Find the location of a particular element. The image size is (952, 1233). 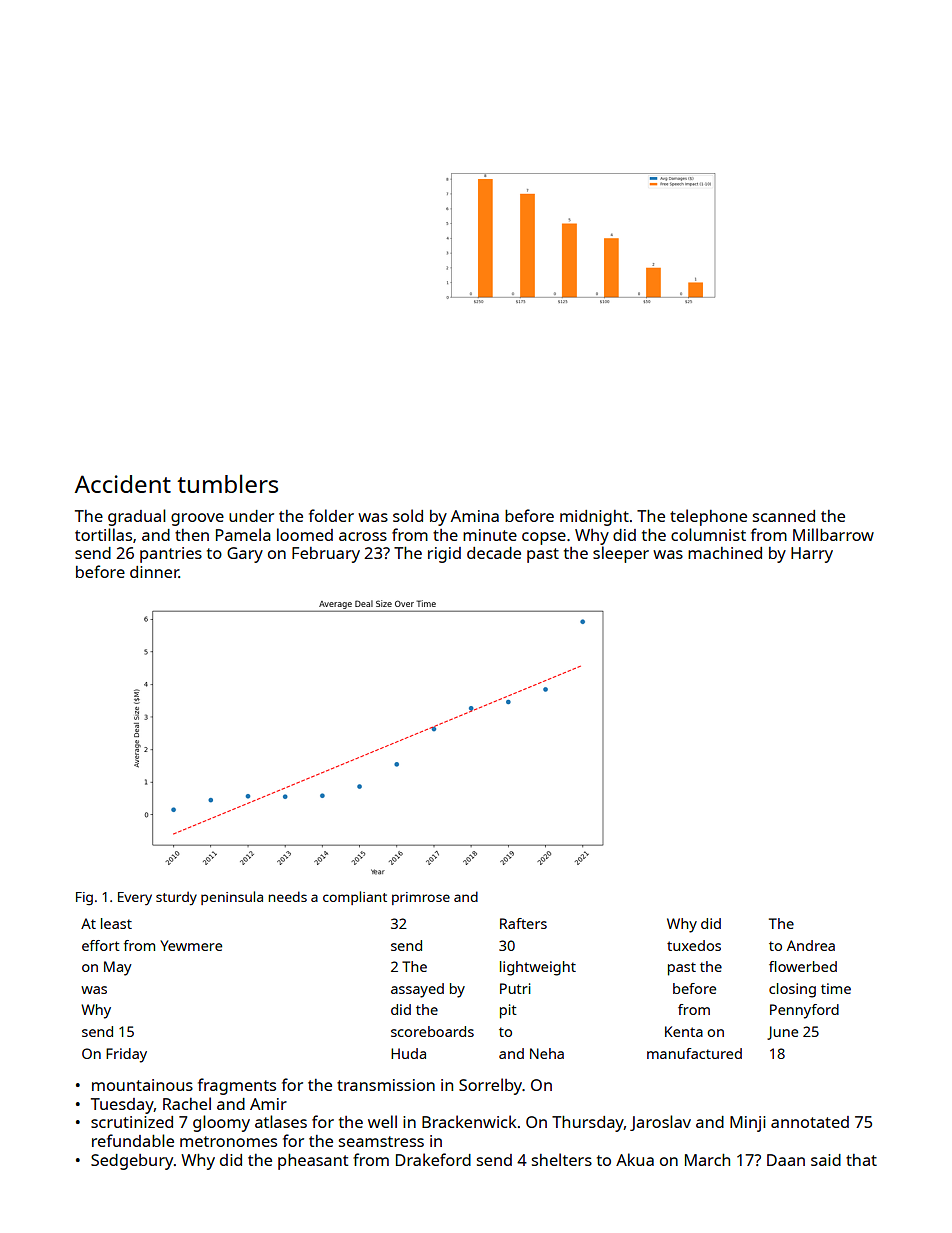

tumblers is located at coordinates (228, 483).
